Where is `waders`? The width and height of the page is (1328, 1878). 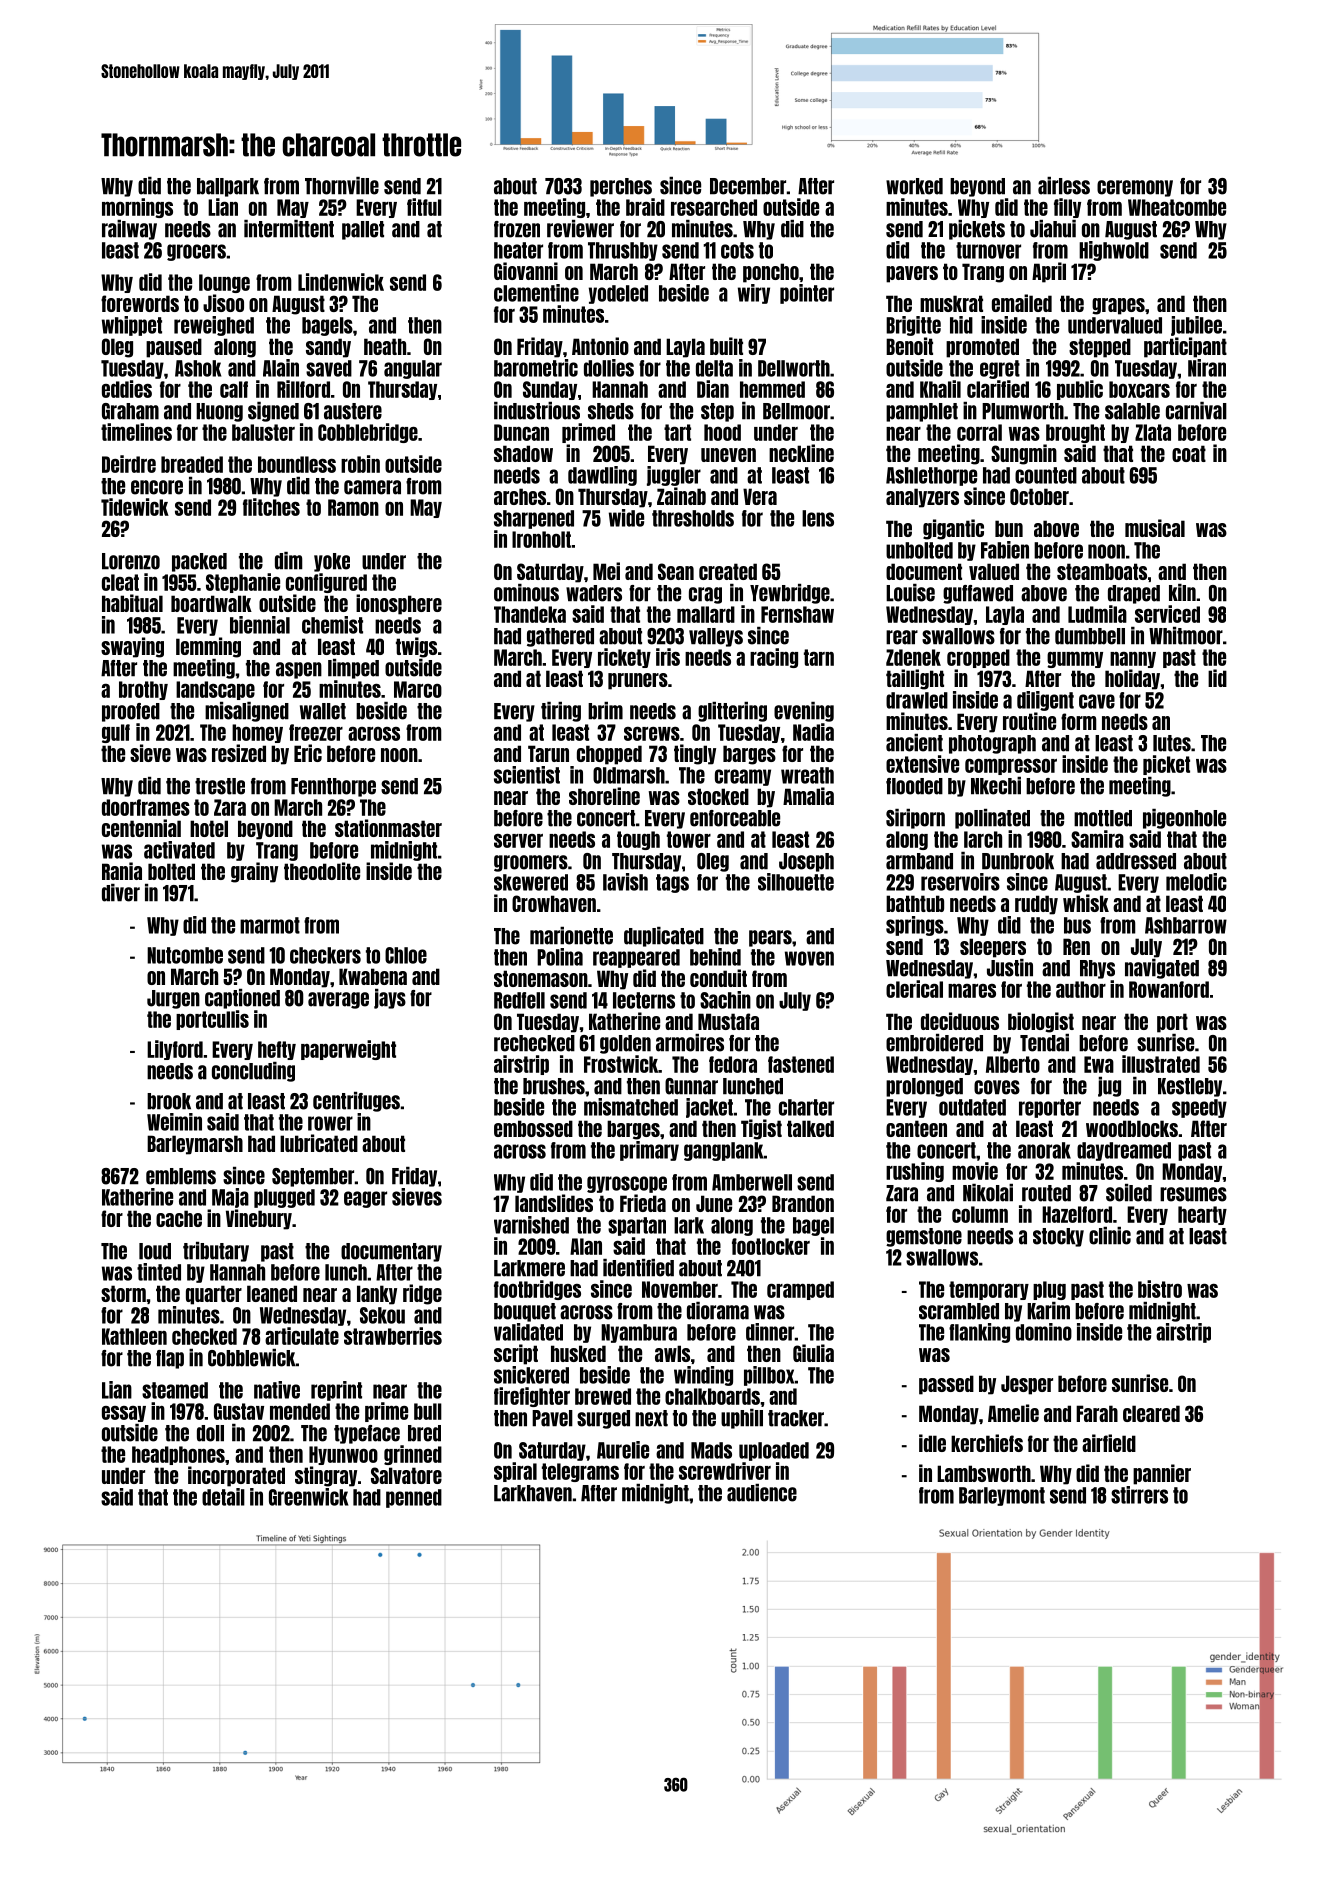
waders is located at coordinates (594, 593).
